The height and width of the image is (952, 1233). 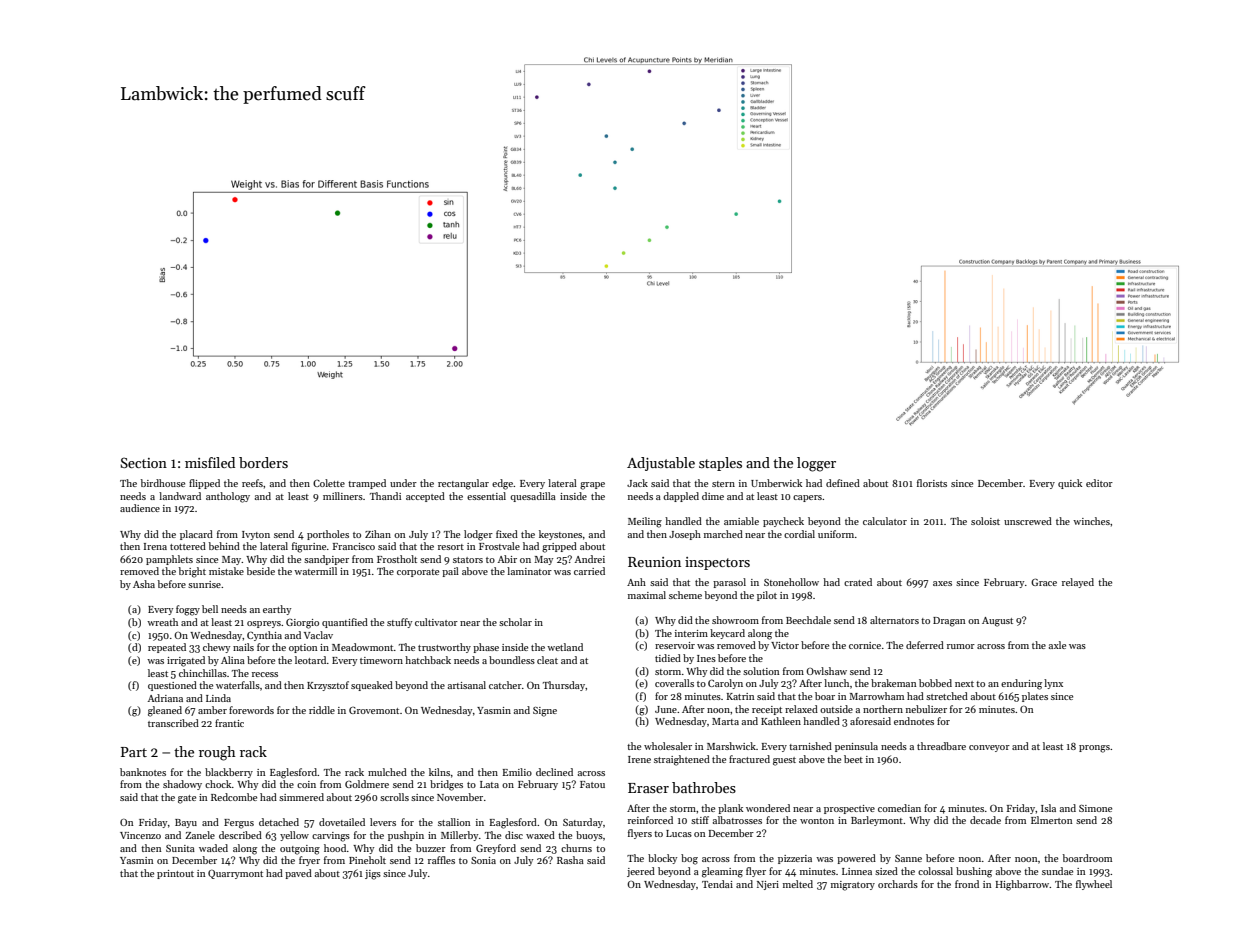 I want to click on milliners, so click(x=343, y=496).
